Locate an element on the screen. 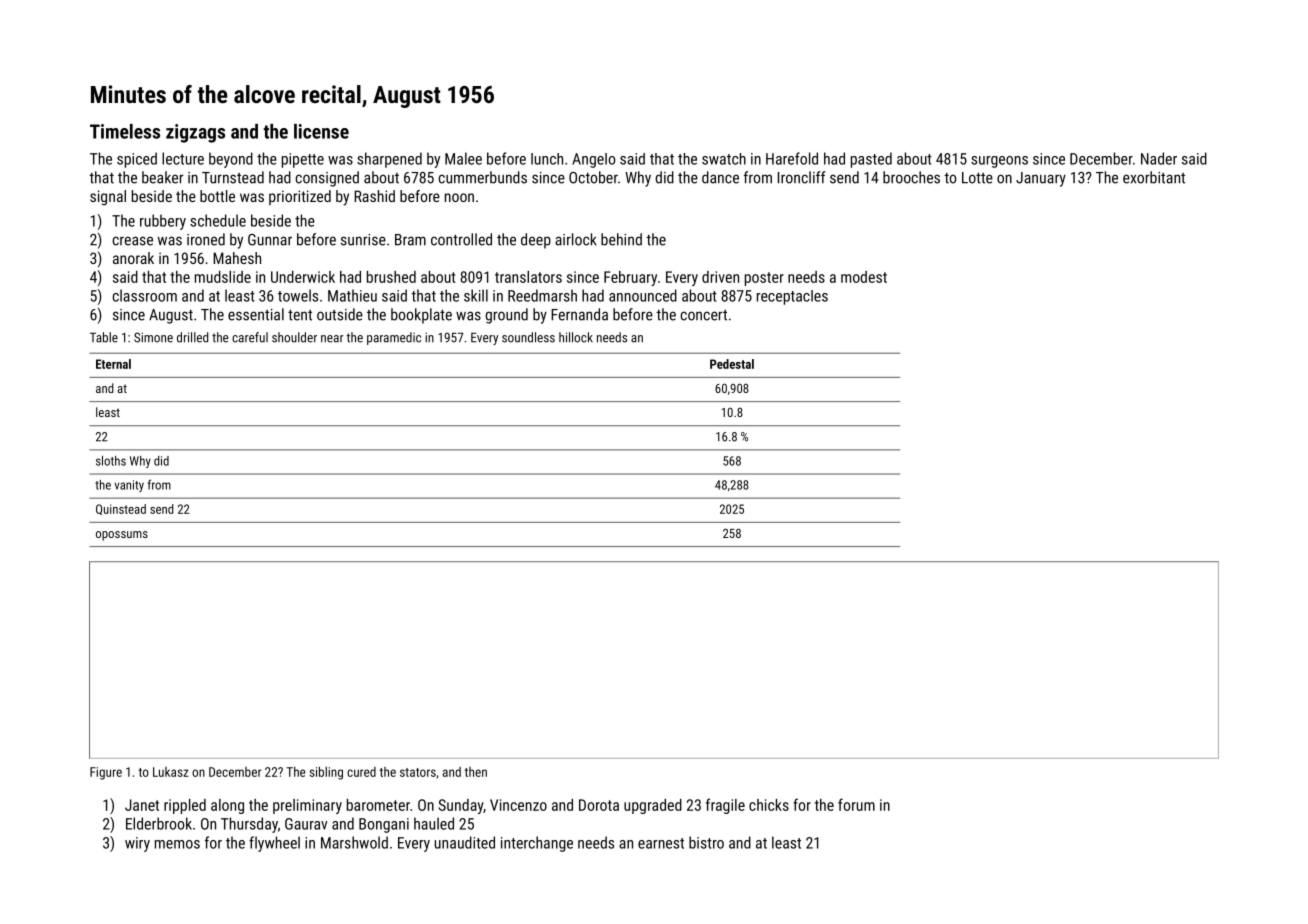 The width and height of the screenshot is (1308, 924). hillock is located at coordinates (576, 337).
